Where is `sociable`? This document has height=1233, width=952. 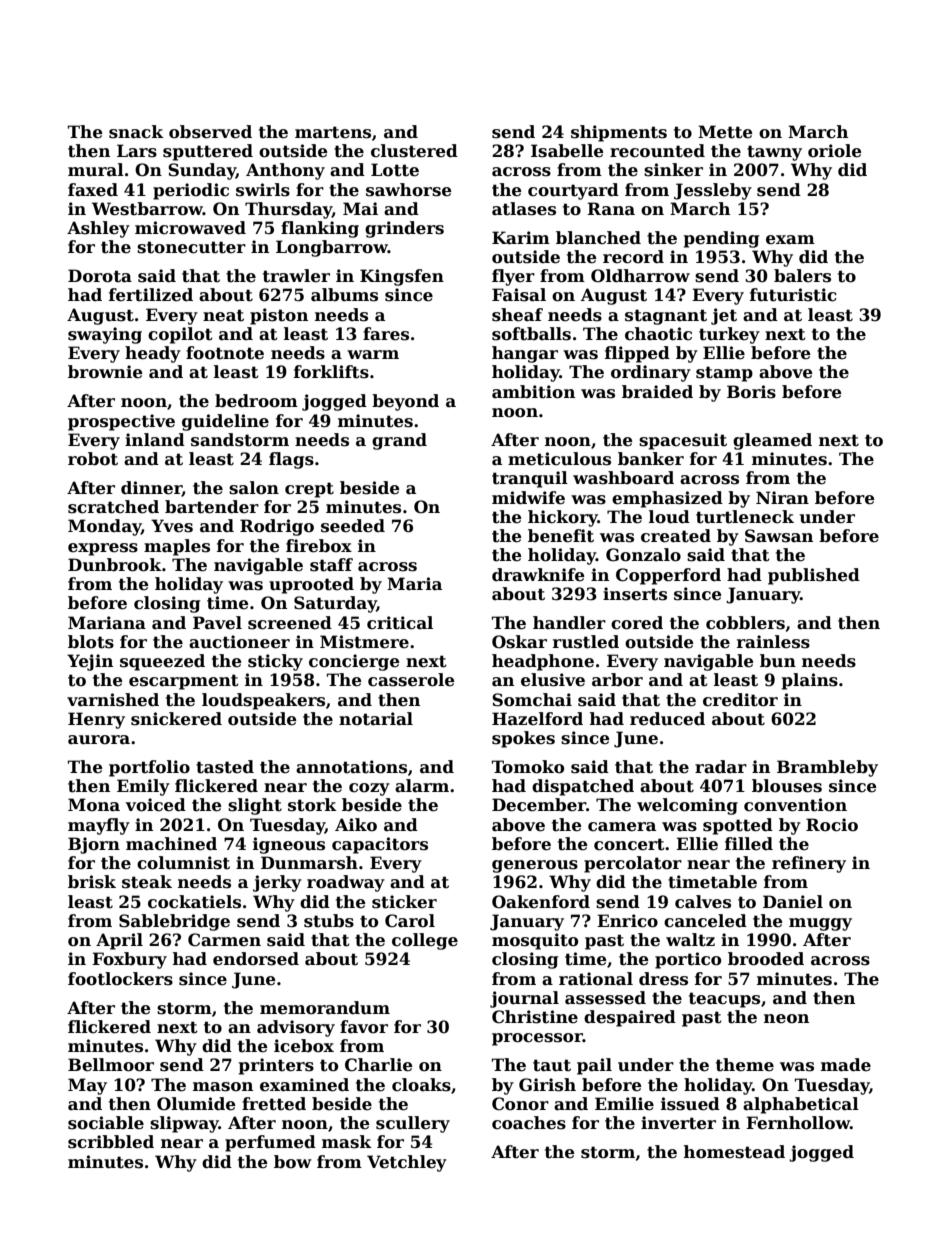 sociable is located at coordinates (106, 1123).
